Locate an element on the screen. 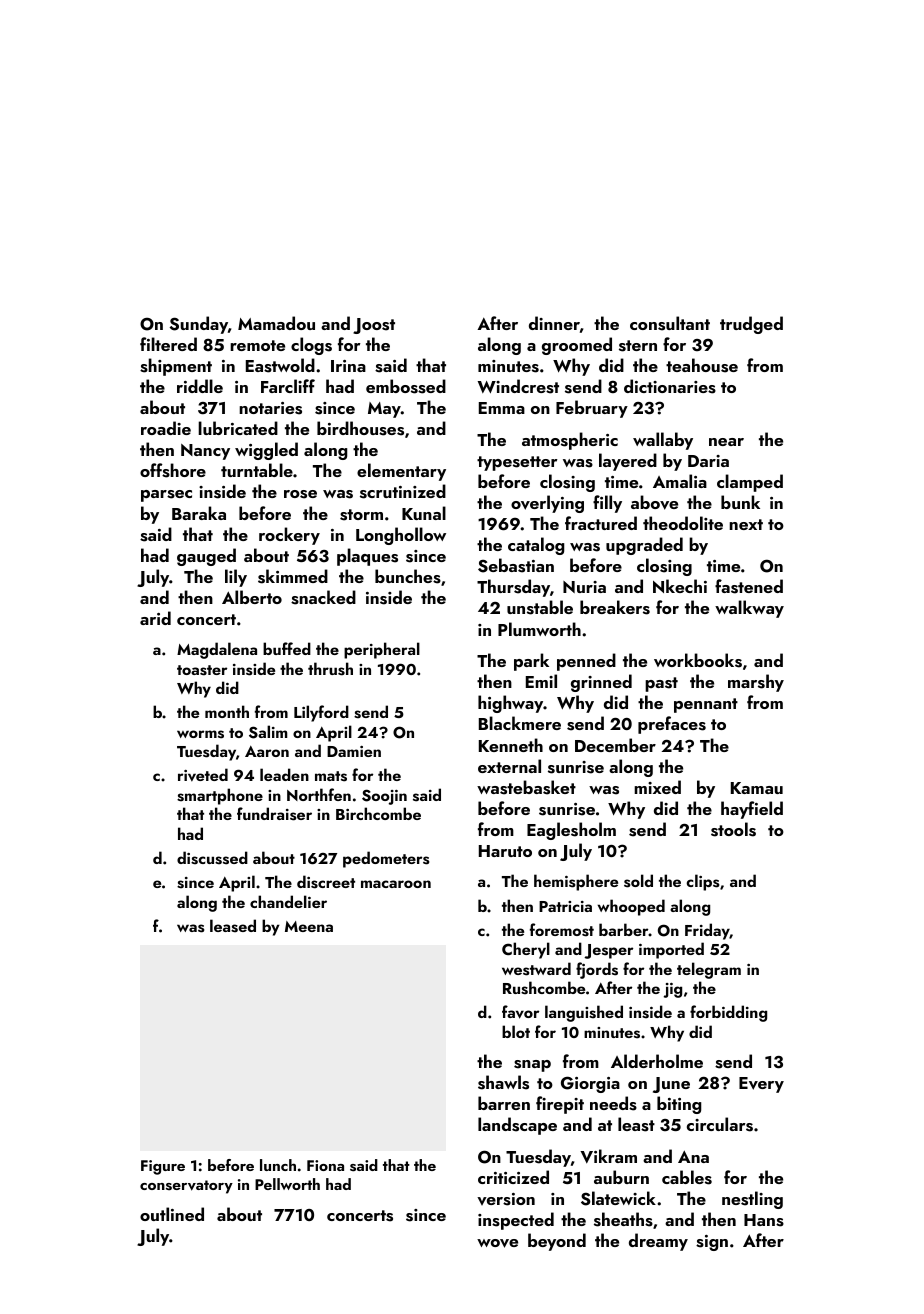  fundraiser is located at coordinates (274, 814).
